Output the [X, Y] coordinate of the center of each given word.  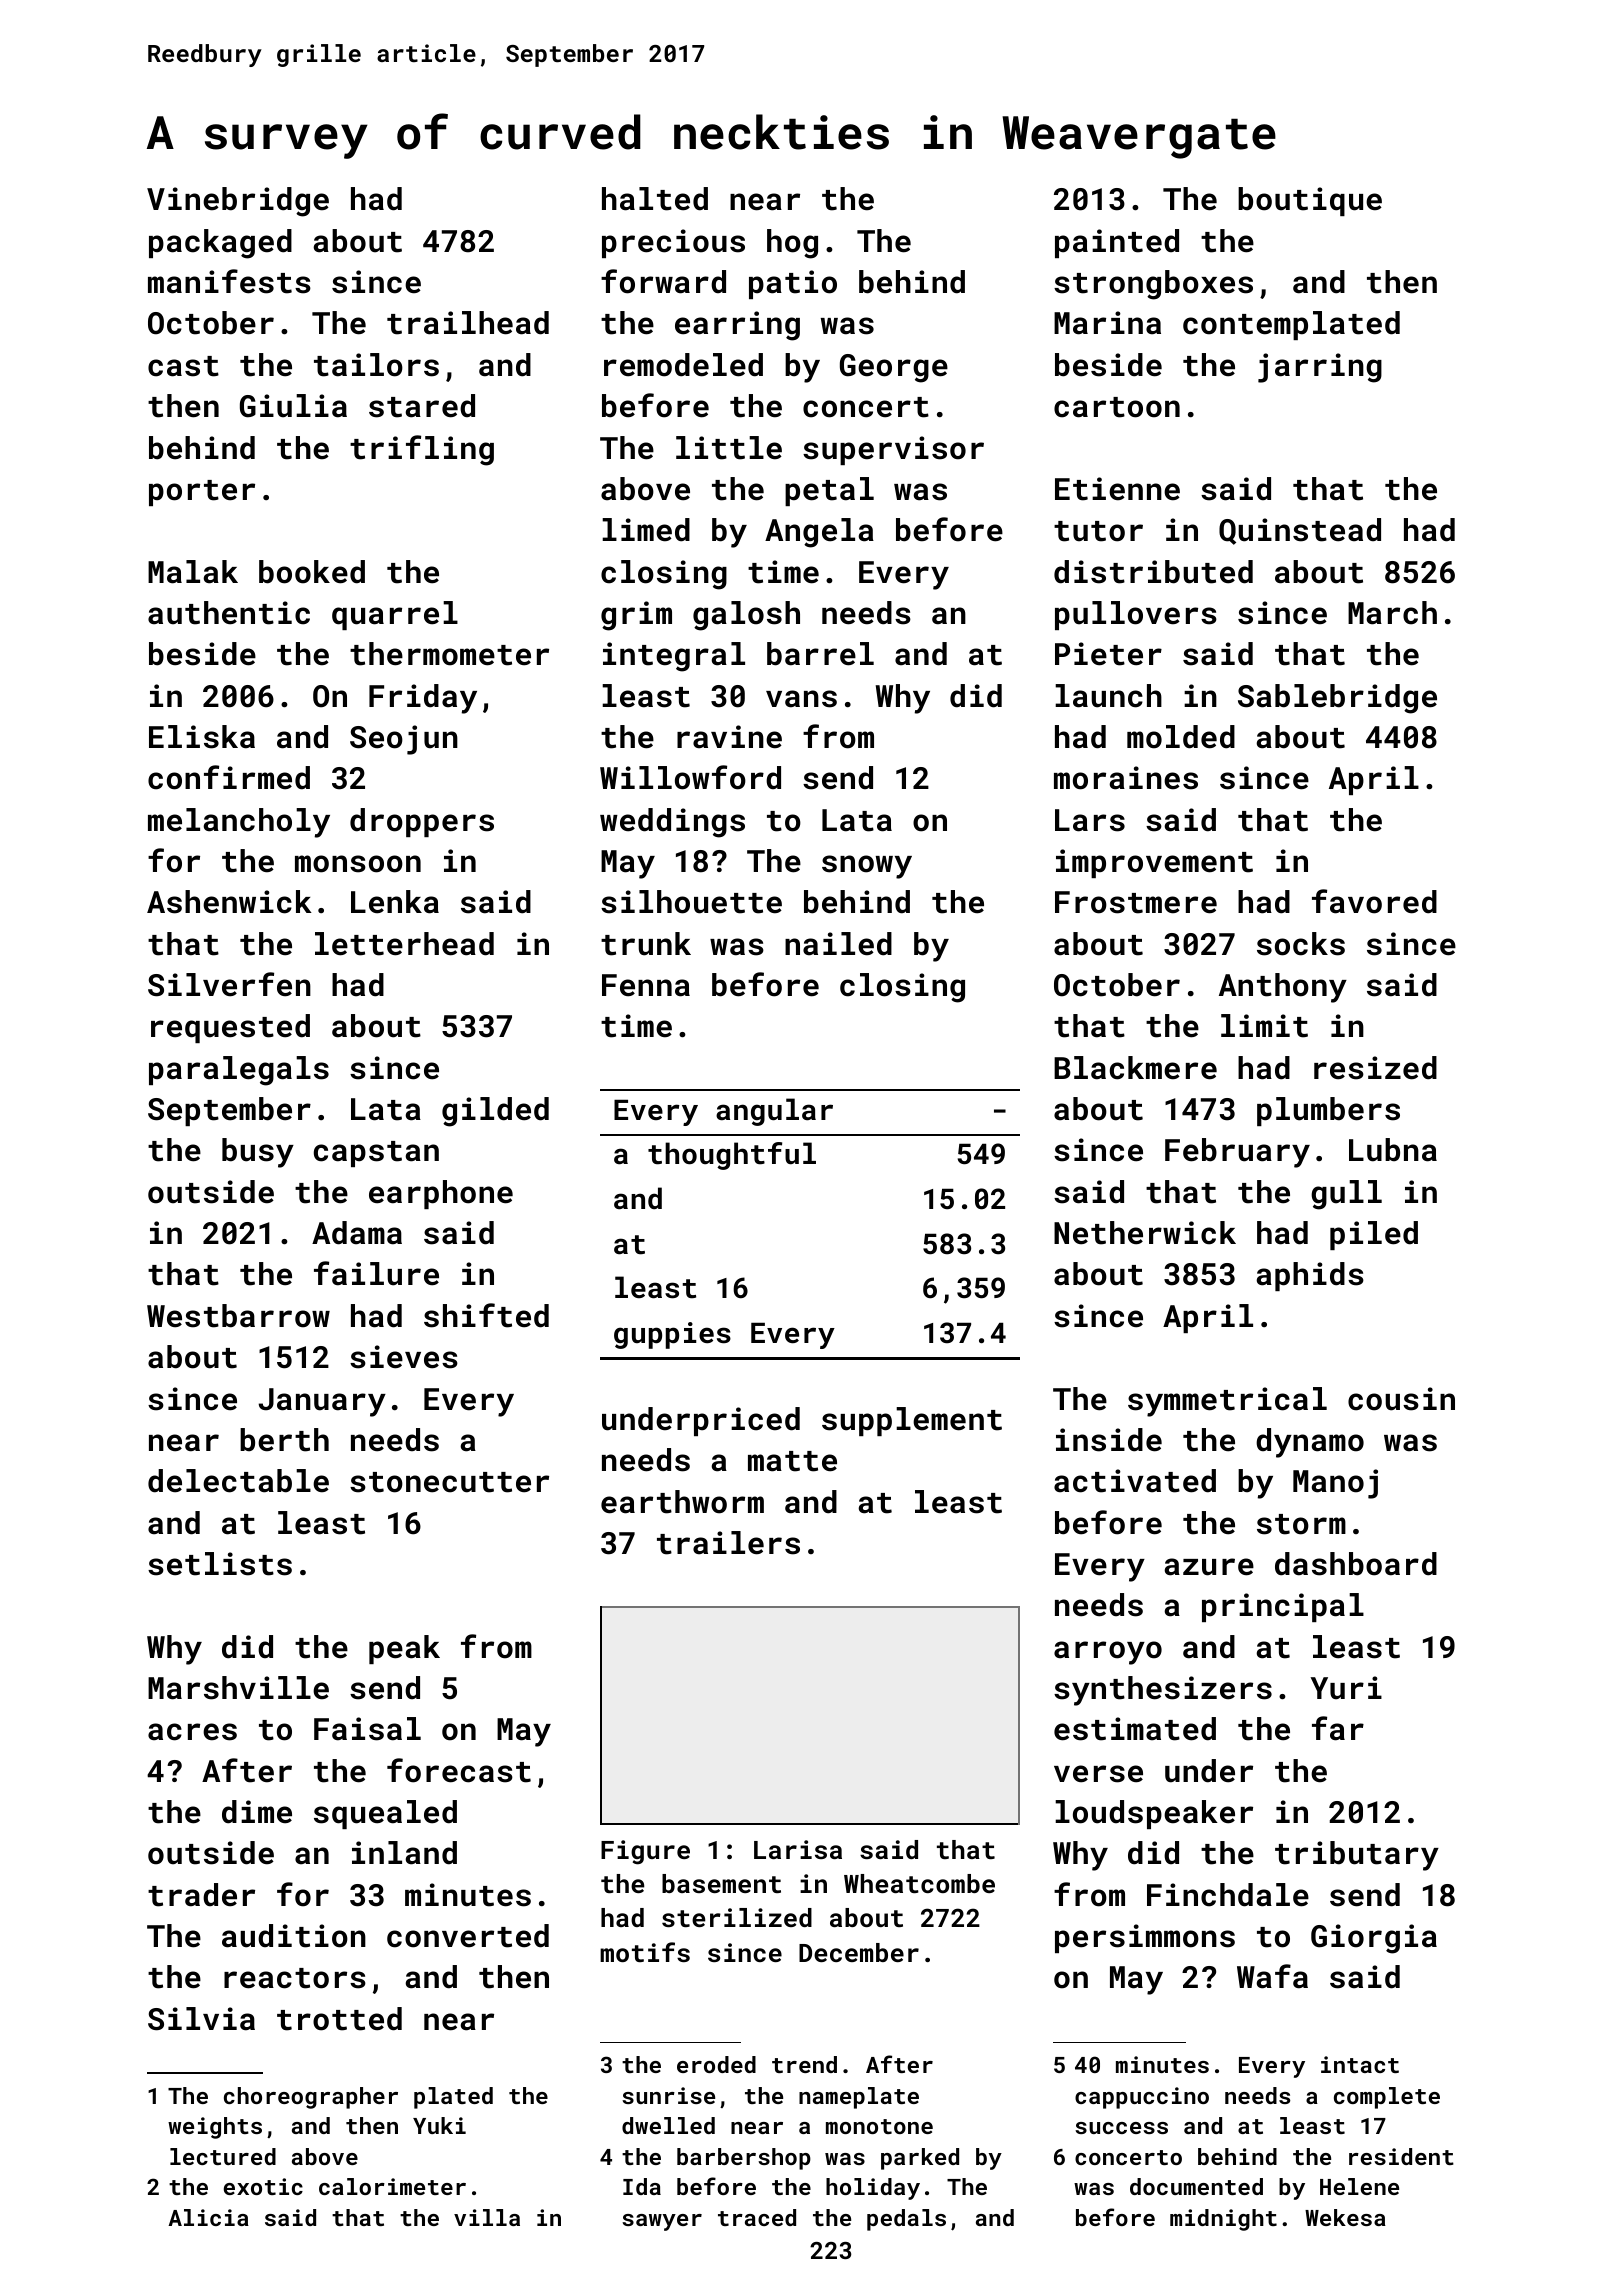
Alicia [208, 2217]
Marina [1107, 323]
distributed [1153, 572]
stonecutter [449, 1482]
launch [1108, 696]
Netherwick [1145, 1233]
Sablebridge [1337, 699]
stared [422, 406]
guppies [672, 1335]
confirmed [229, 777]
